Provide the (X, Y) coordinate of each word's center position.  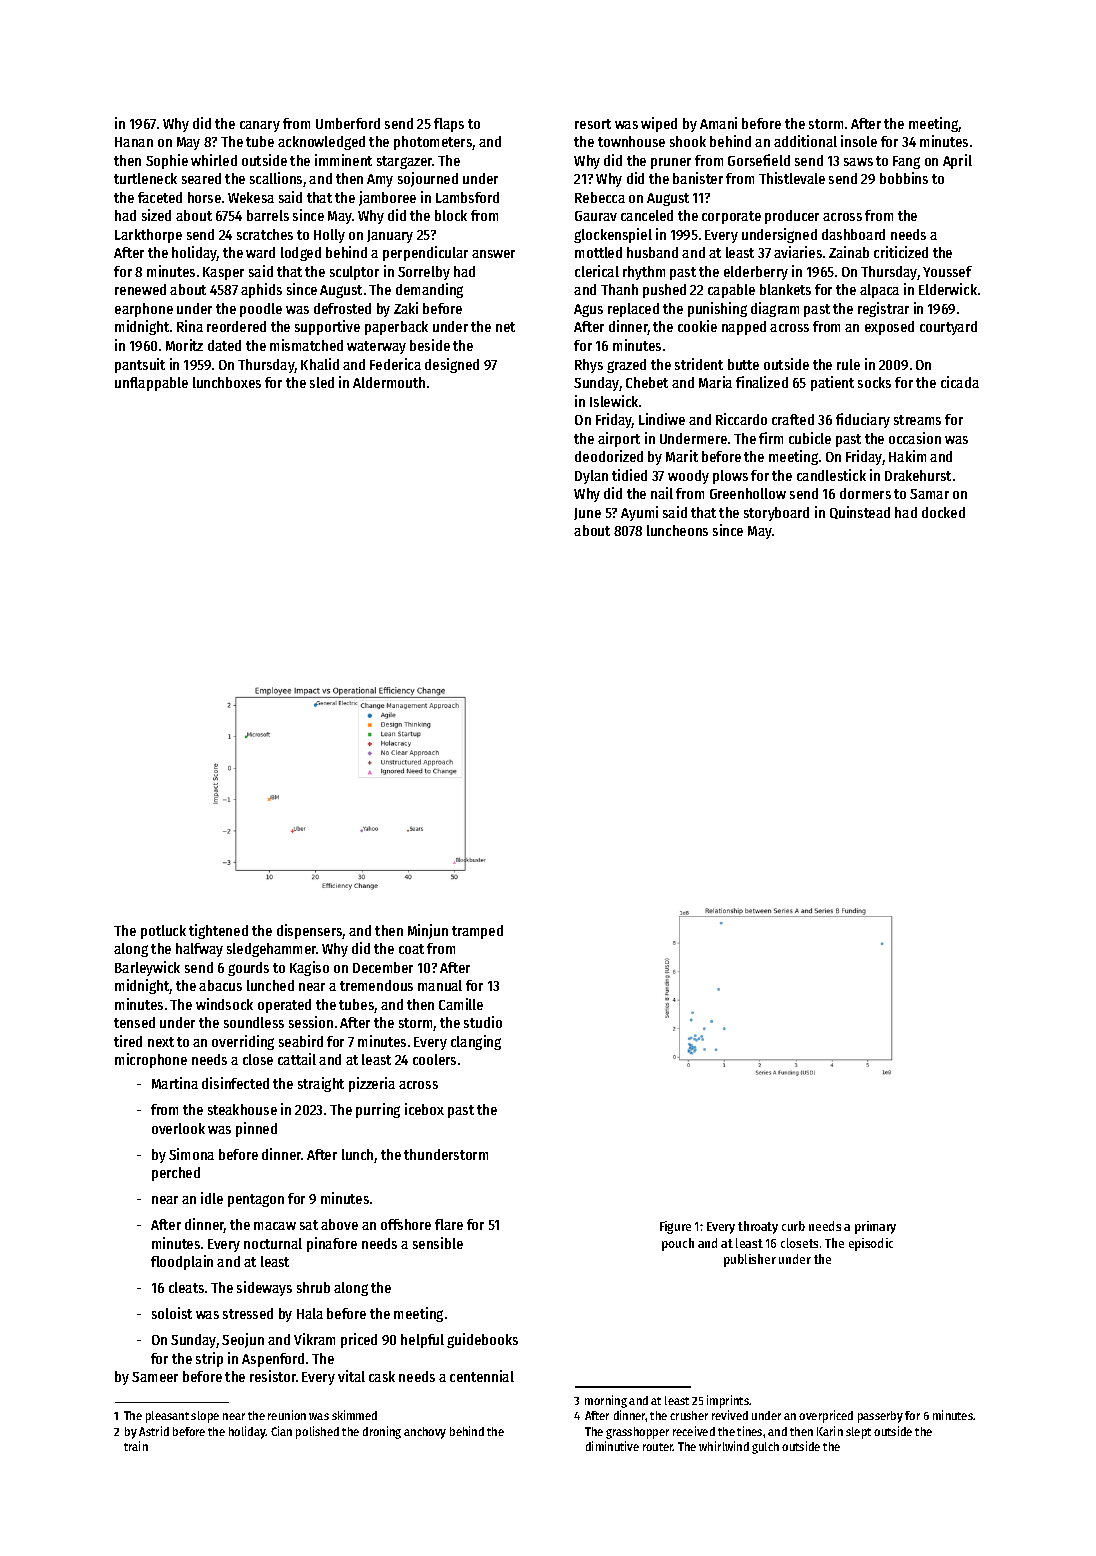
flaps (449, 125)
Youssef (947, 271)
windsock (224, 1004)
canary (260, 126)
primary (875, 1227)
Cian (281, 1431)
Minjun (428, 931)
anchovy (425, 1433)
